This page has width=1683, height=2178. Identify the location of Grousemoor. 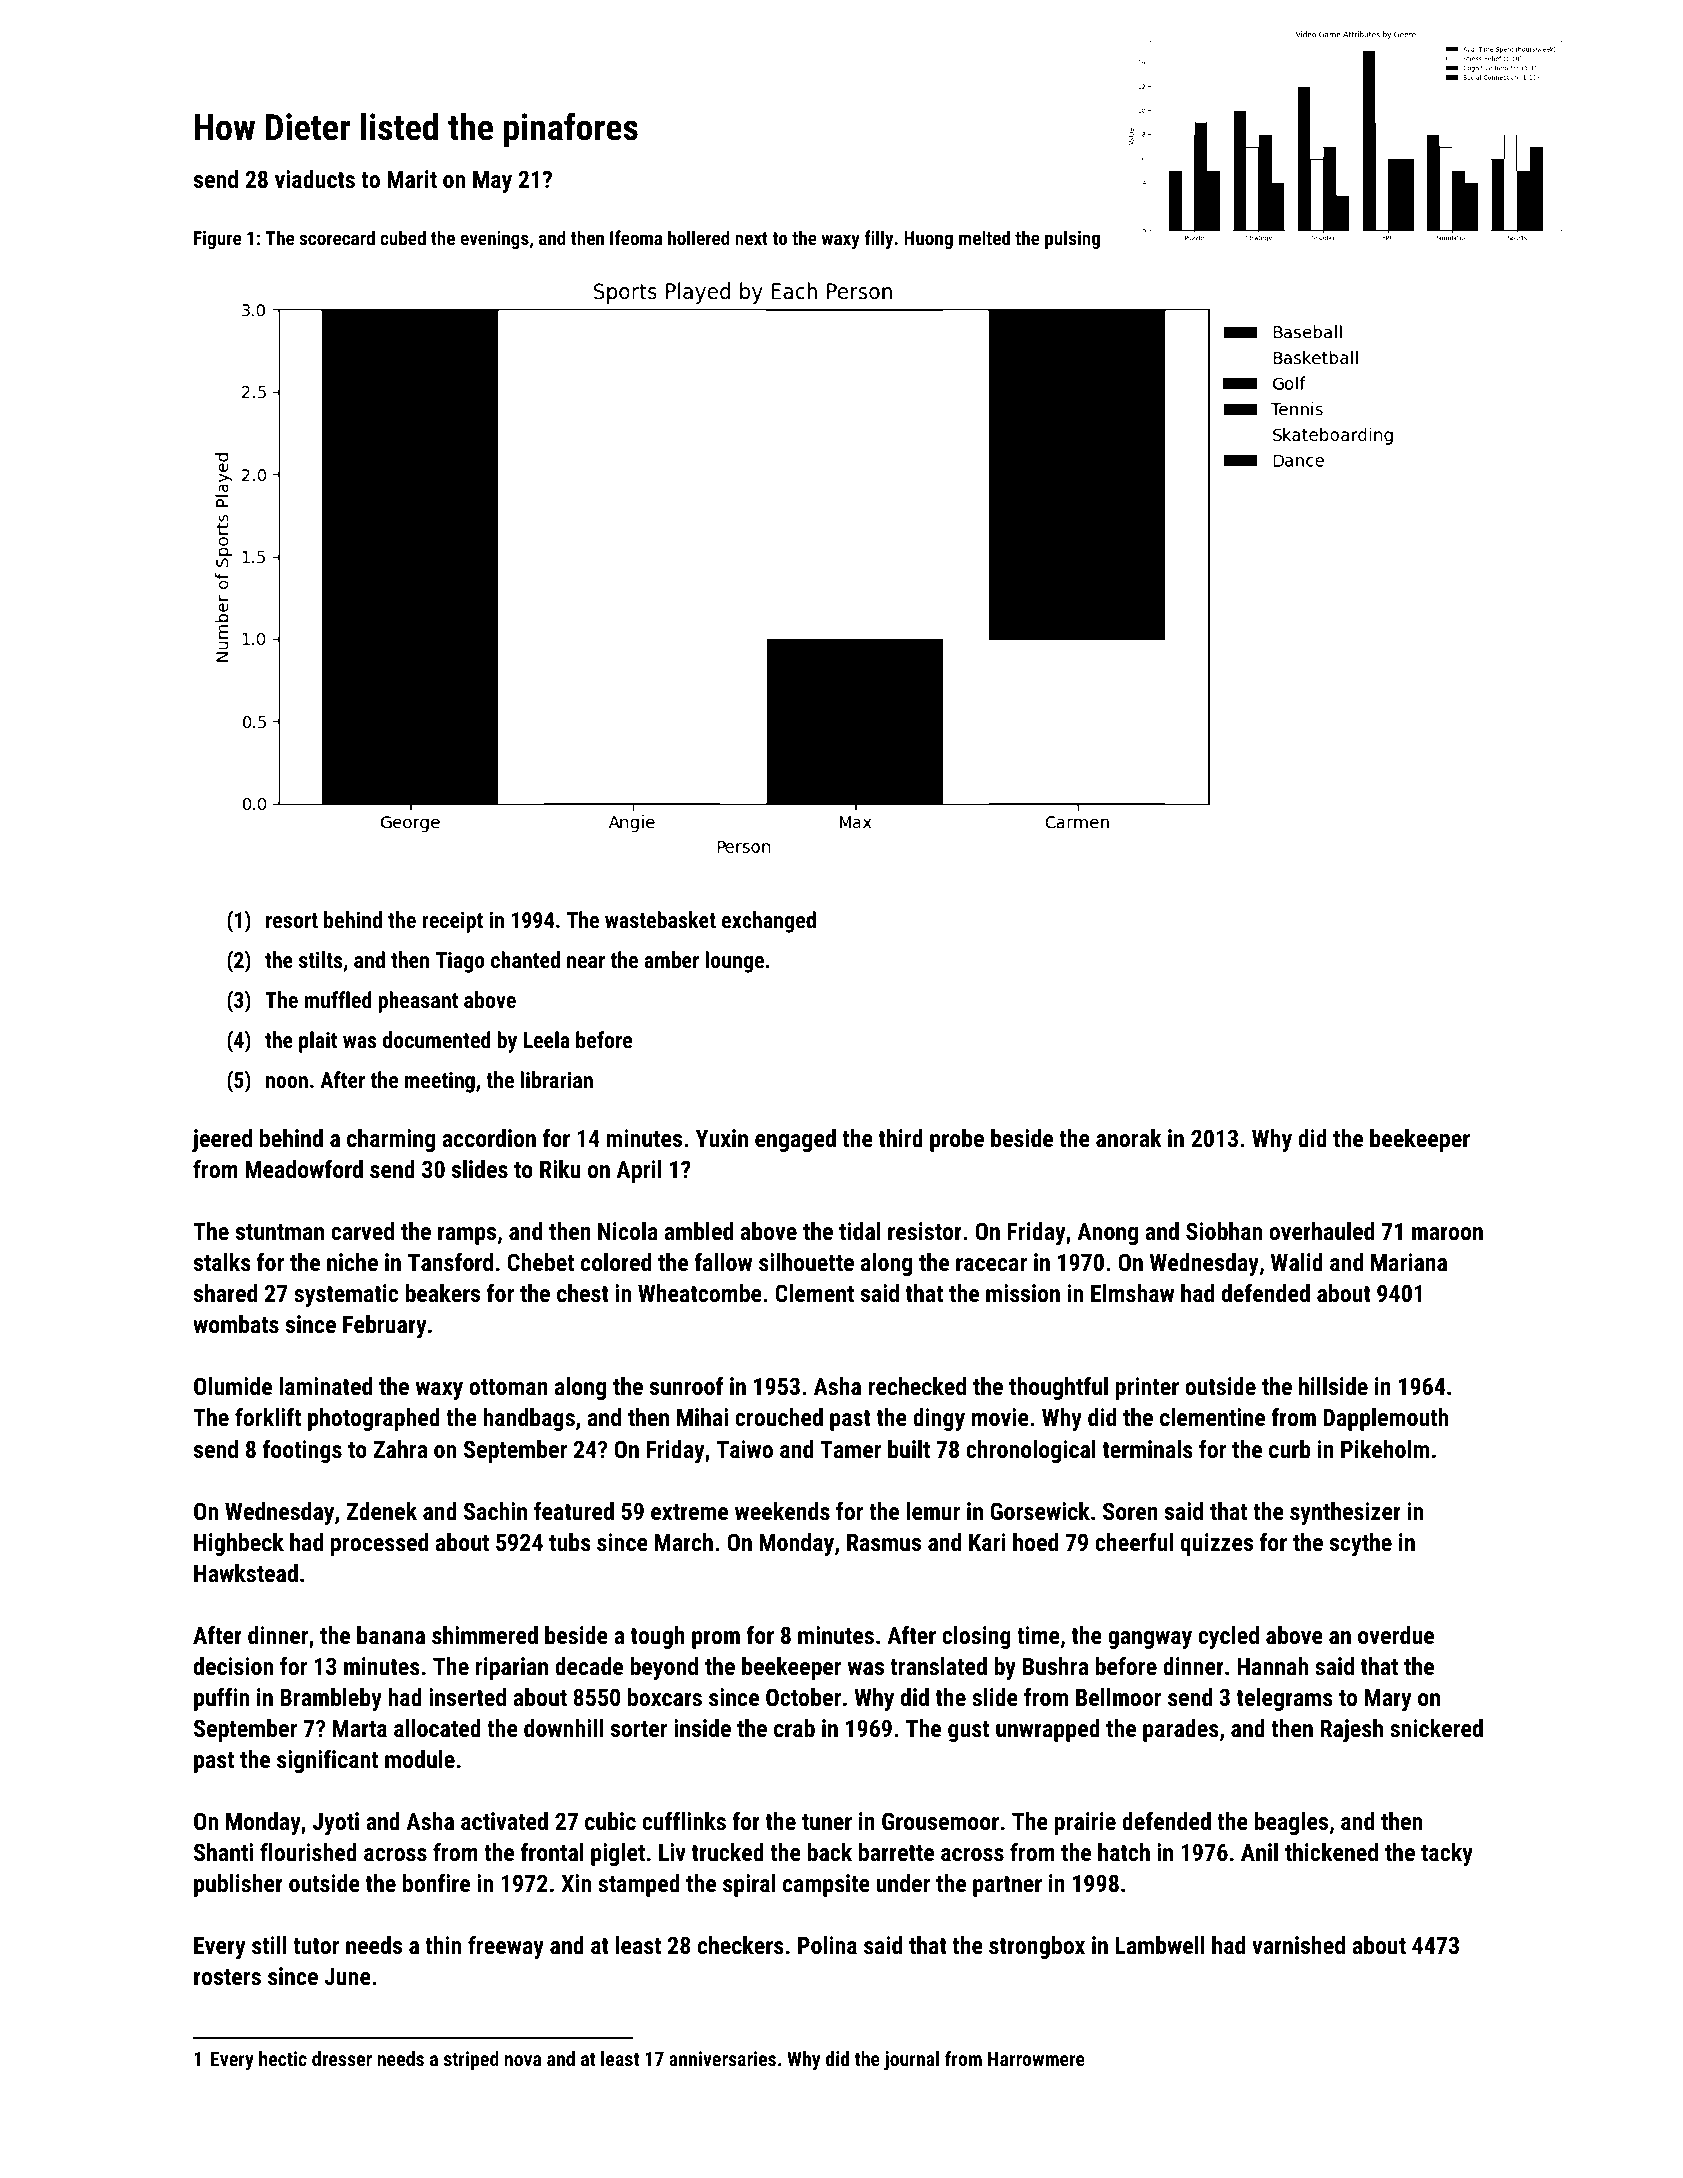
(940, 1821).
